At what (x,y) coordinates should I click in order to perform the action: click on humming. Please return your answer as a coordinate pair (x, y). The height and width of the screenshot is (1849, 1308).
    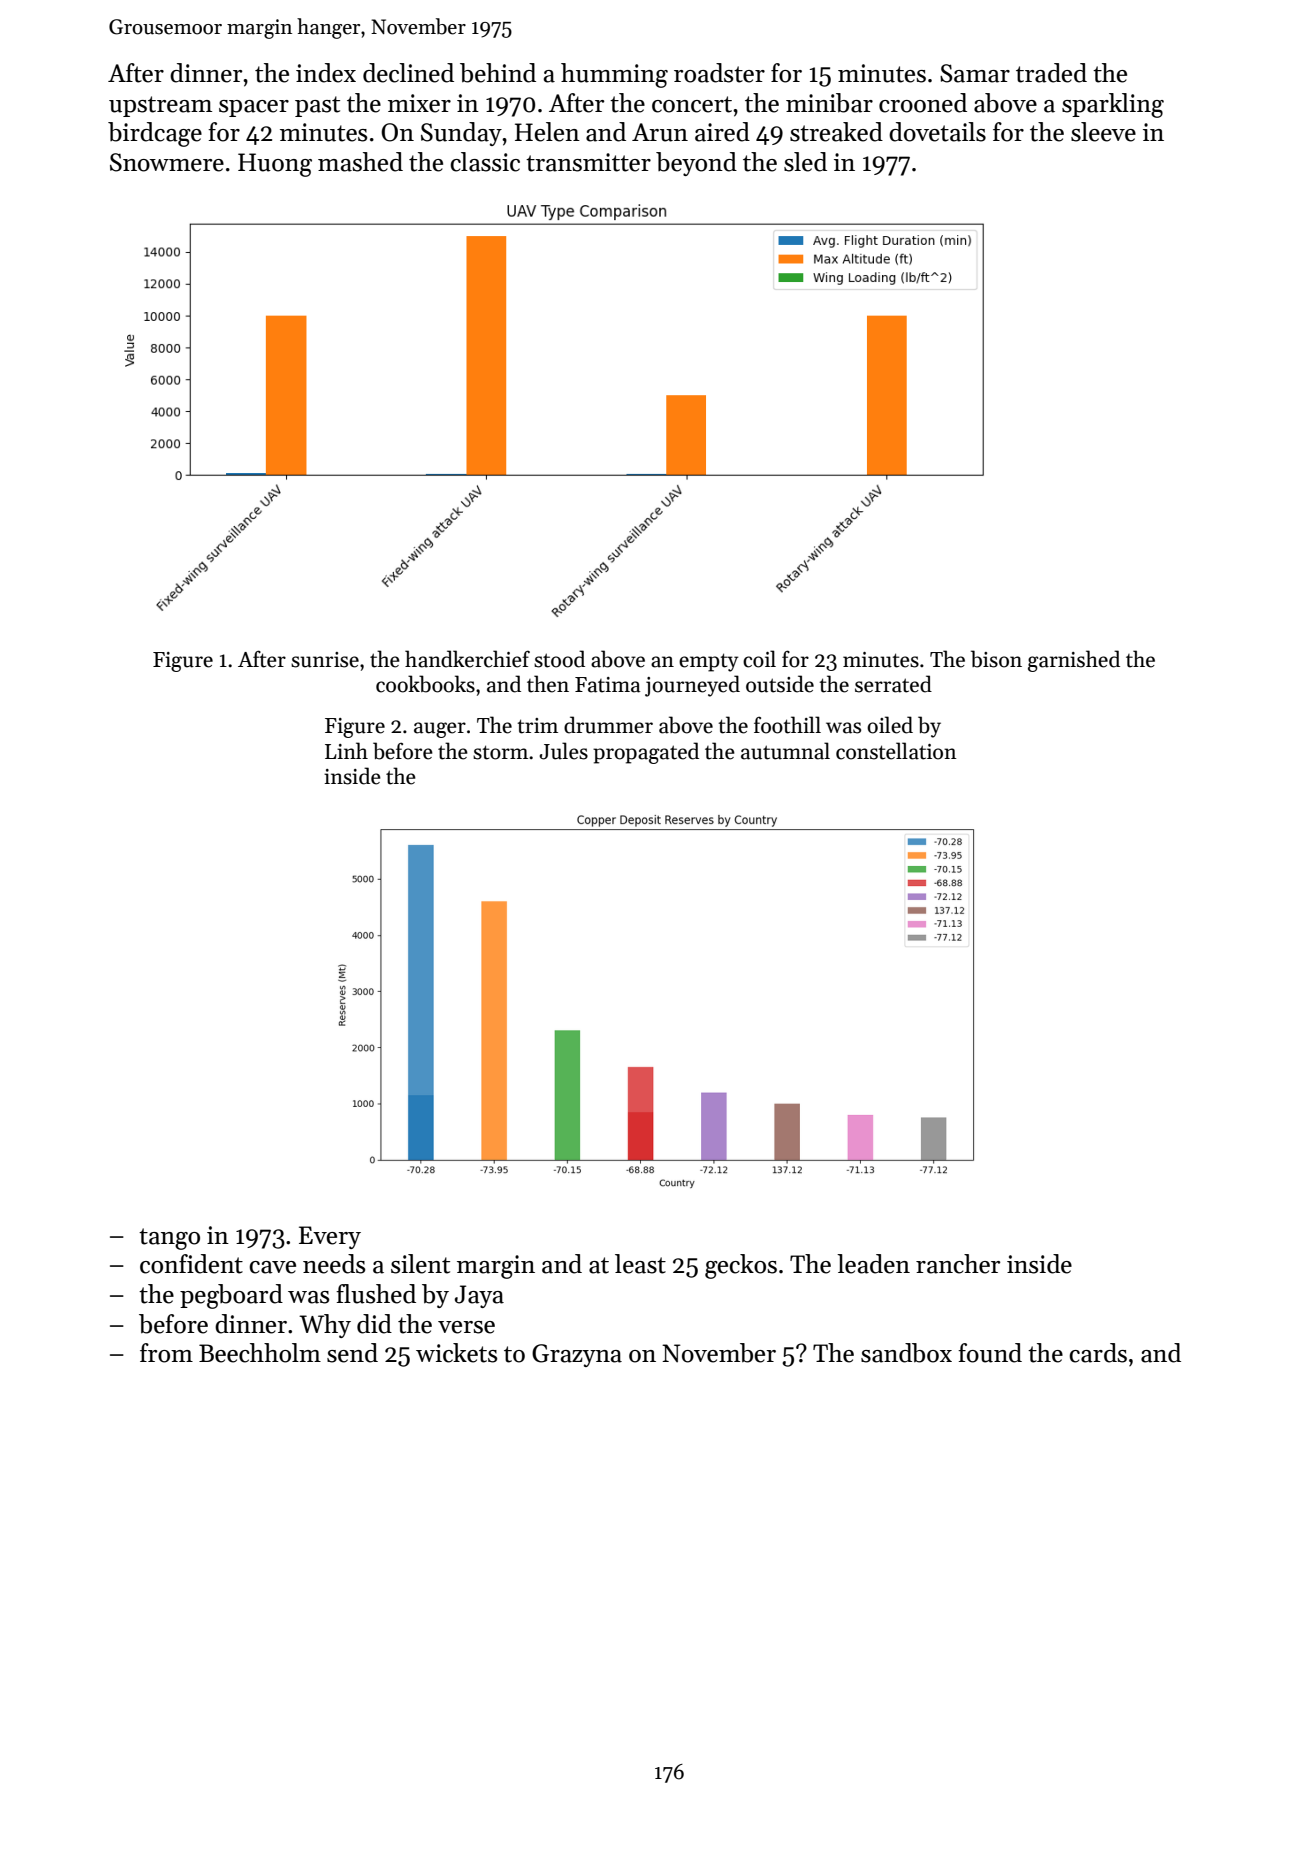
    Looking at the image, I should click on (614, 75).
